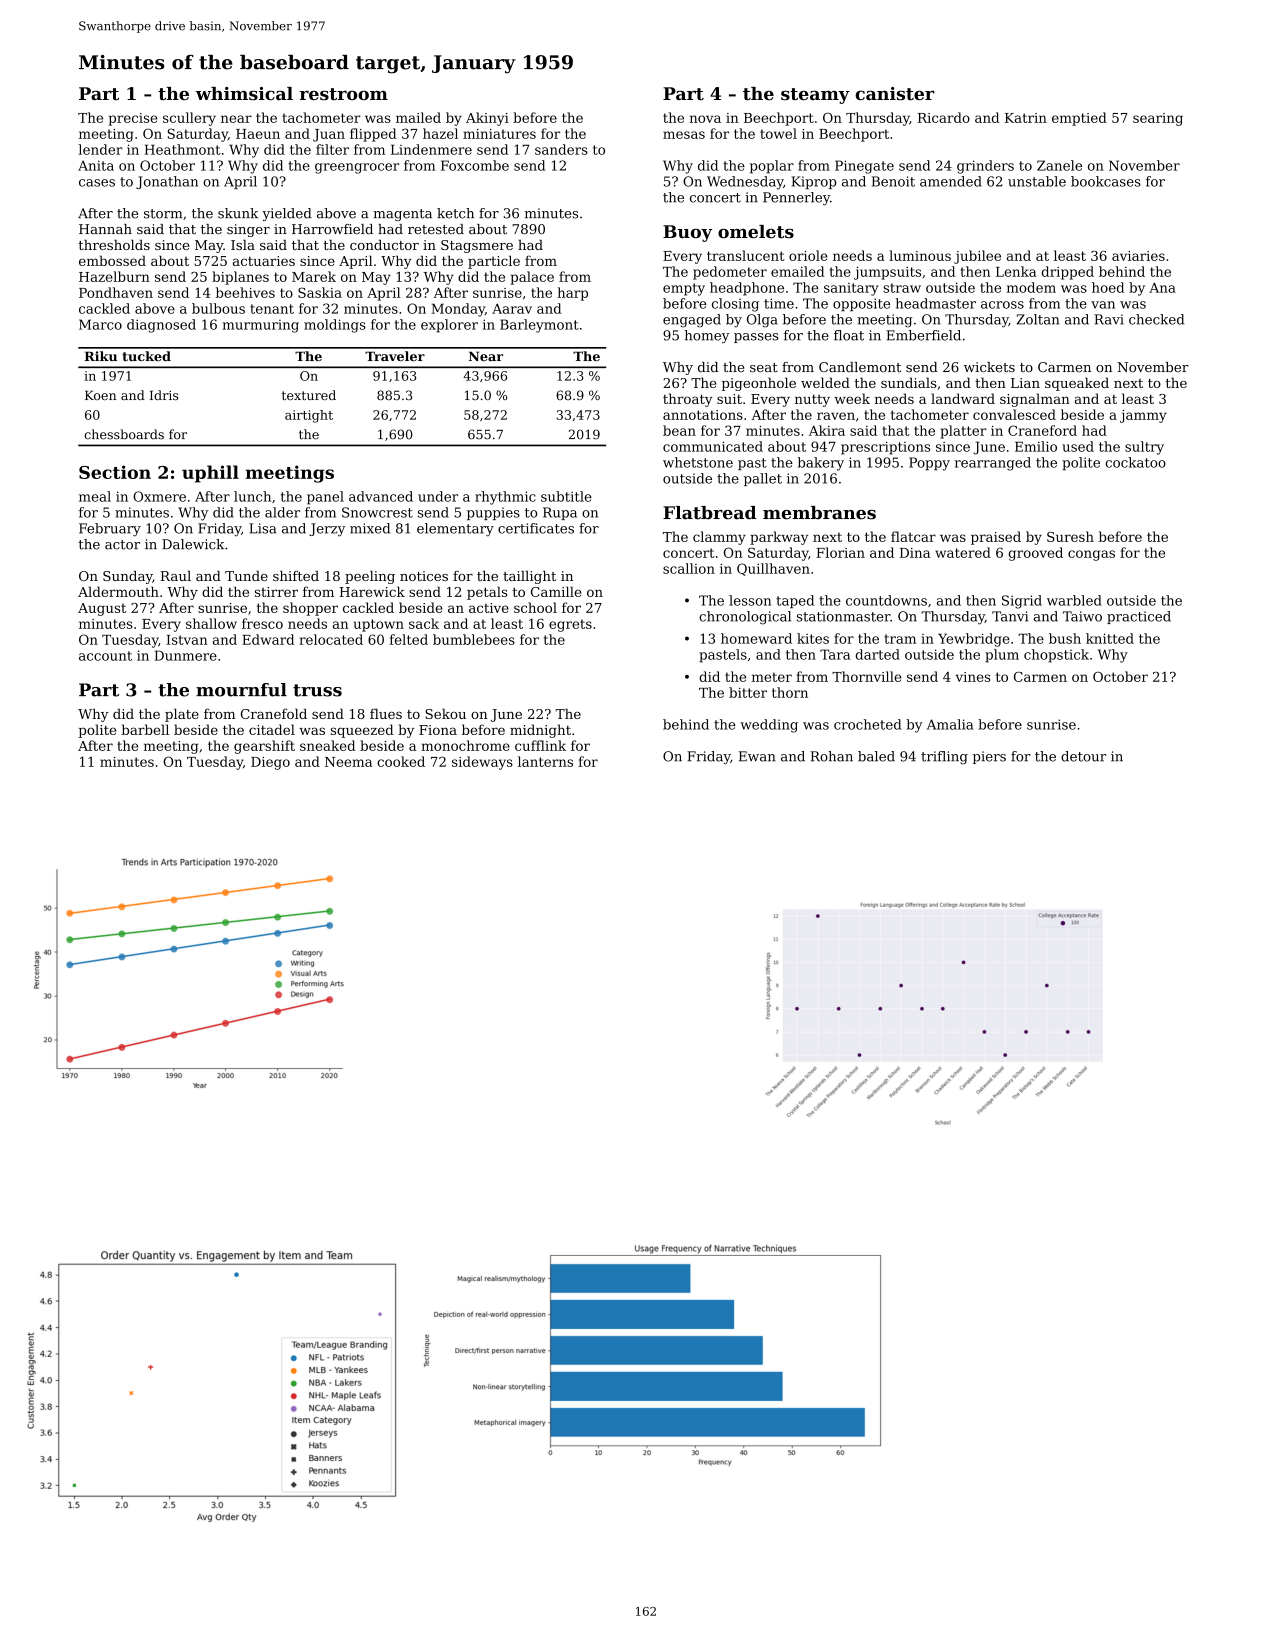 This document has width=1269, height=1642. What do you see at coordinates (560, 513) in the document?
I see `Rupa` at bounding box center [560, 513].
